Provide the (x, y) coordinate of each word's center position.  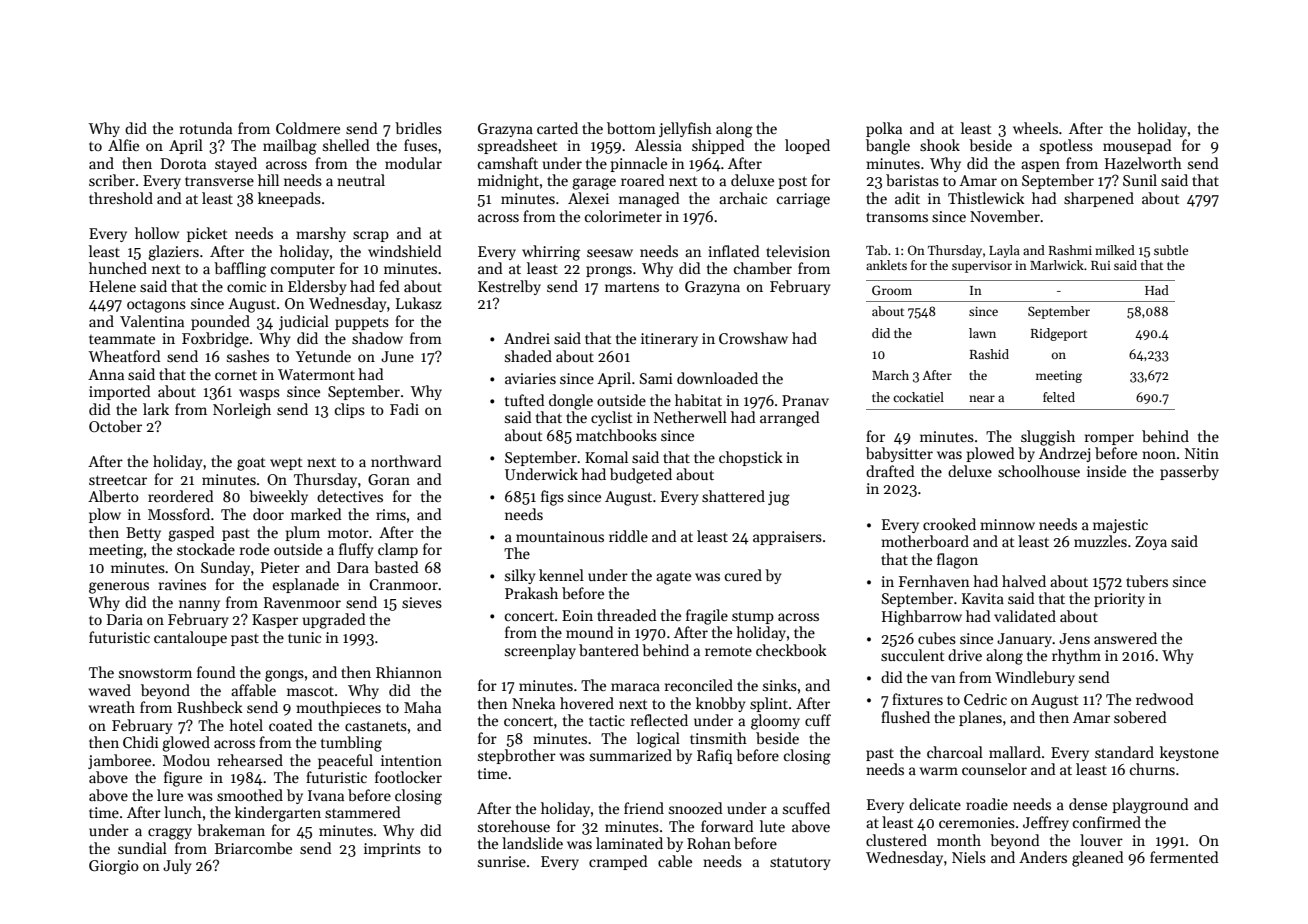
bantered (609, 650)
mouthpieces (338, 708)
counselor (994, 769)
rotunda (206, 128)
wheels (1035, 128)
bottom (631, 128)
